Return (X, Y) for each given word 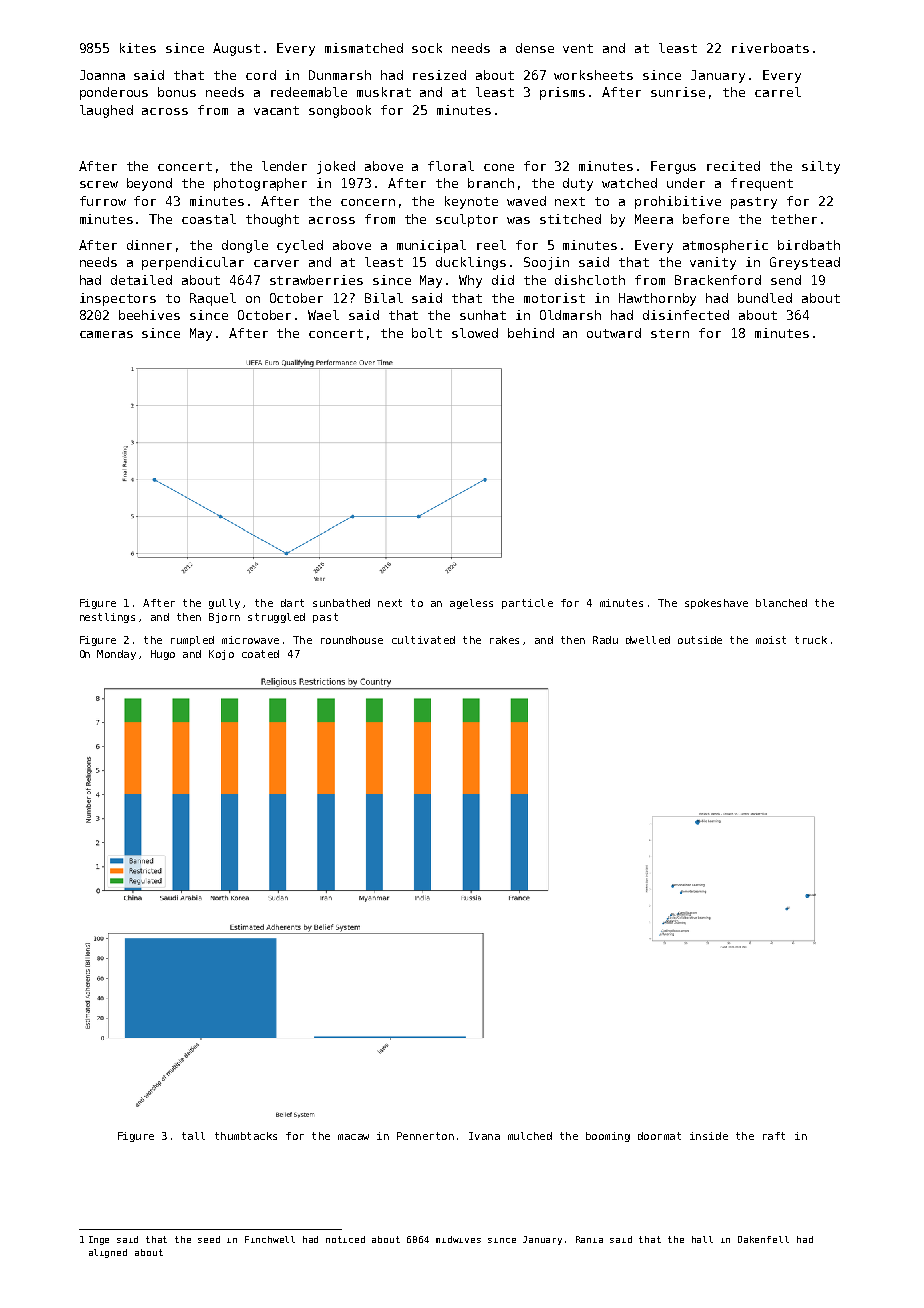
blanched (781, 603)
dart (292, 603)
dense (535, 48)
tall (193, 1136)
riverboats (770, 48)
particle (527, 604)
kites (138, 48)
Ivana (484, 1136)
